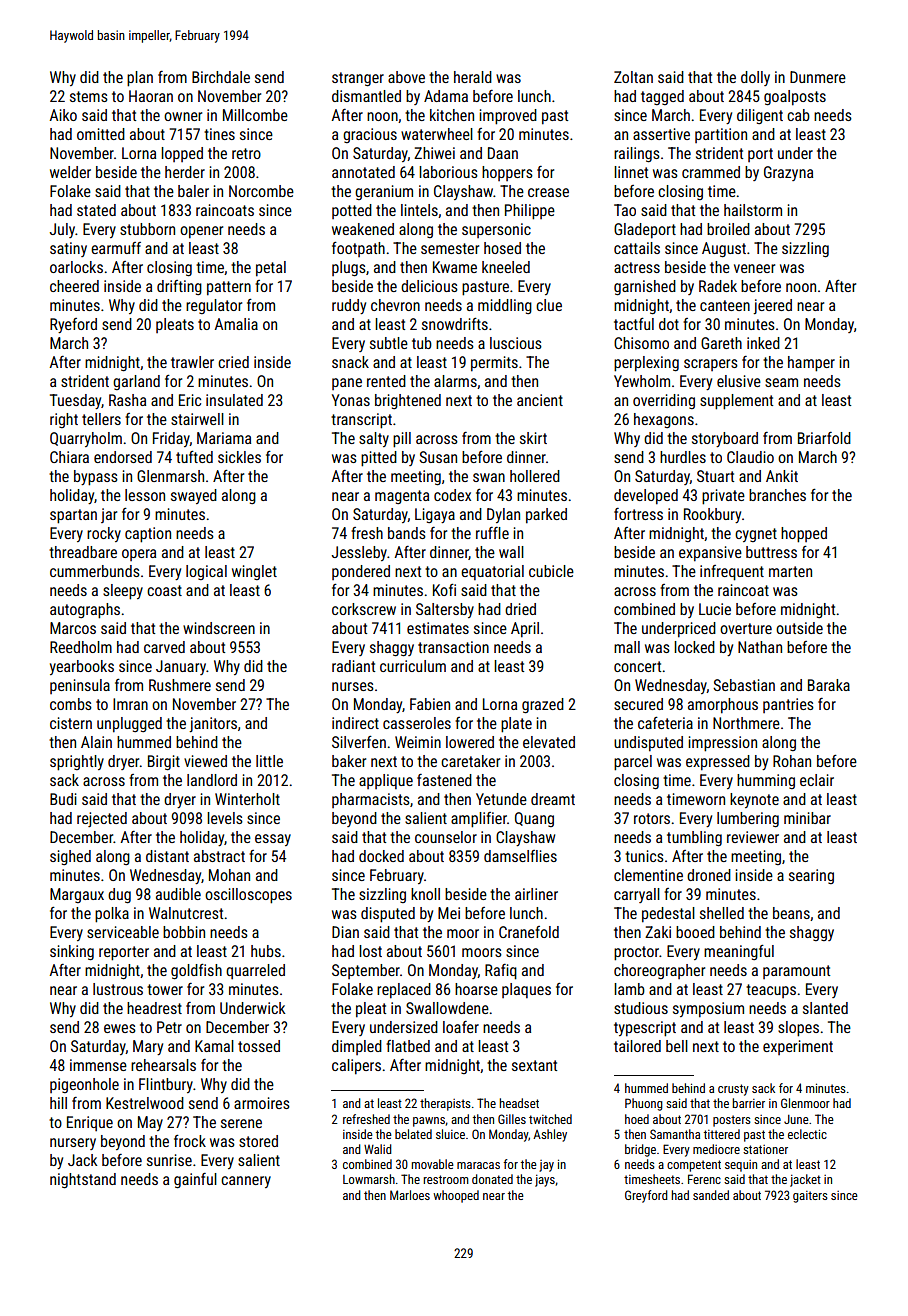 Image resolution: width=908 pixels, height=1316 pixels. I want to click on Marloes, so click(410, 1195).
